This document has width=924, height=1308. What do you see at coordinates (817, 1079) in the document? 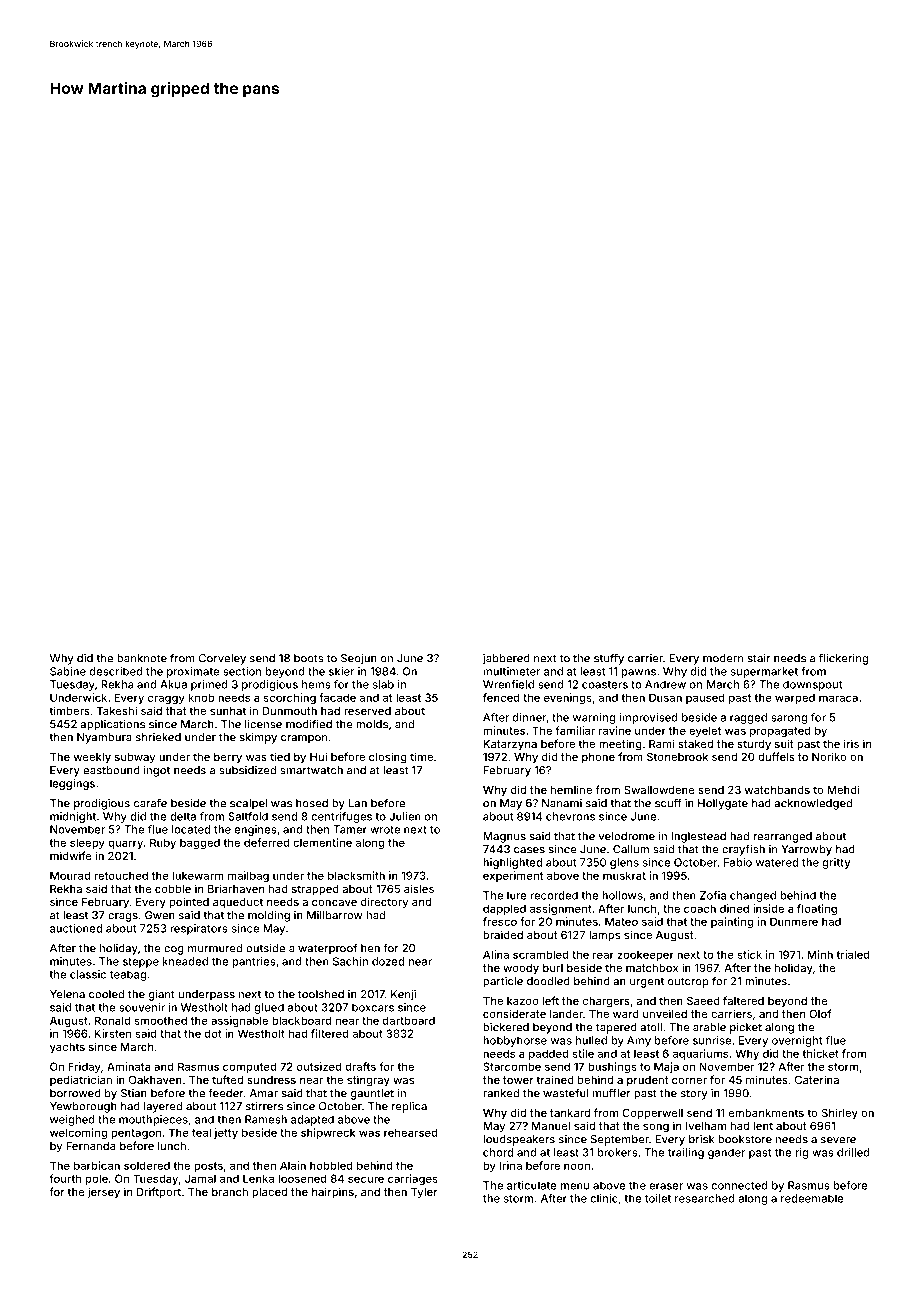
I see `Caterina` at bounding box center [817, 1079].
